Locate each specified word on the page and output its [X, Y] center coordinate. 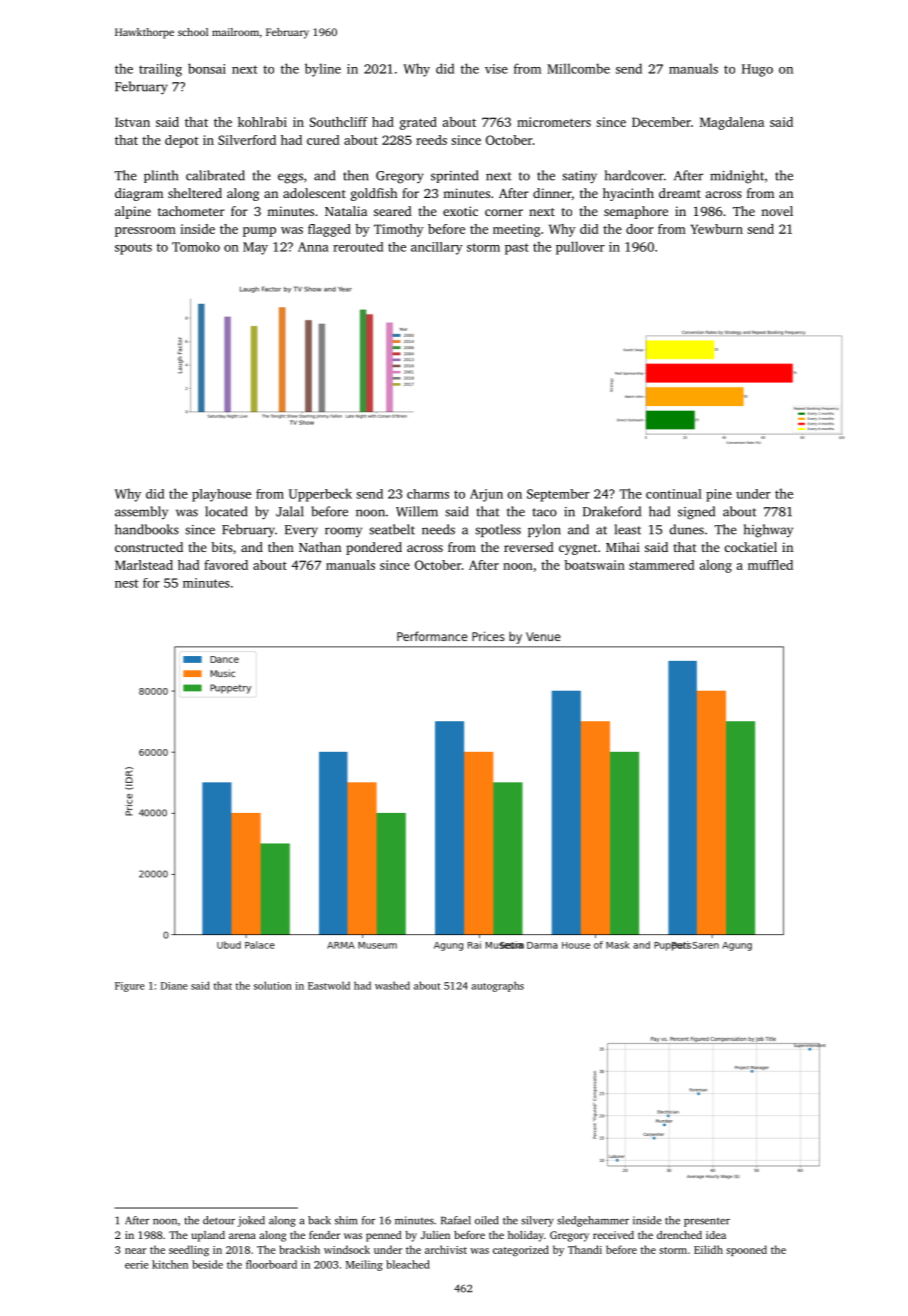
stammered [662, 565]
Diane [174, 986]
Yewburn [717, 229]
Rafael [456, 1220]
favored [226, 565]
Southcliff [339, 122]
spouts [133, 249]
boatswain [594, 565]
